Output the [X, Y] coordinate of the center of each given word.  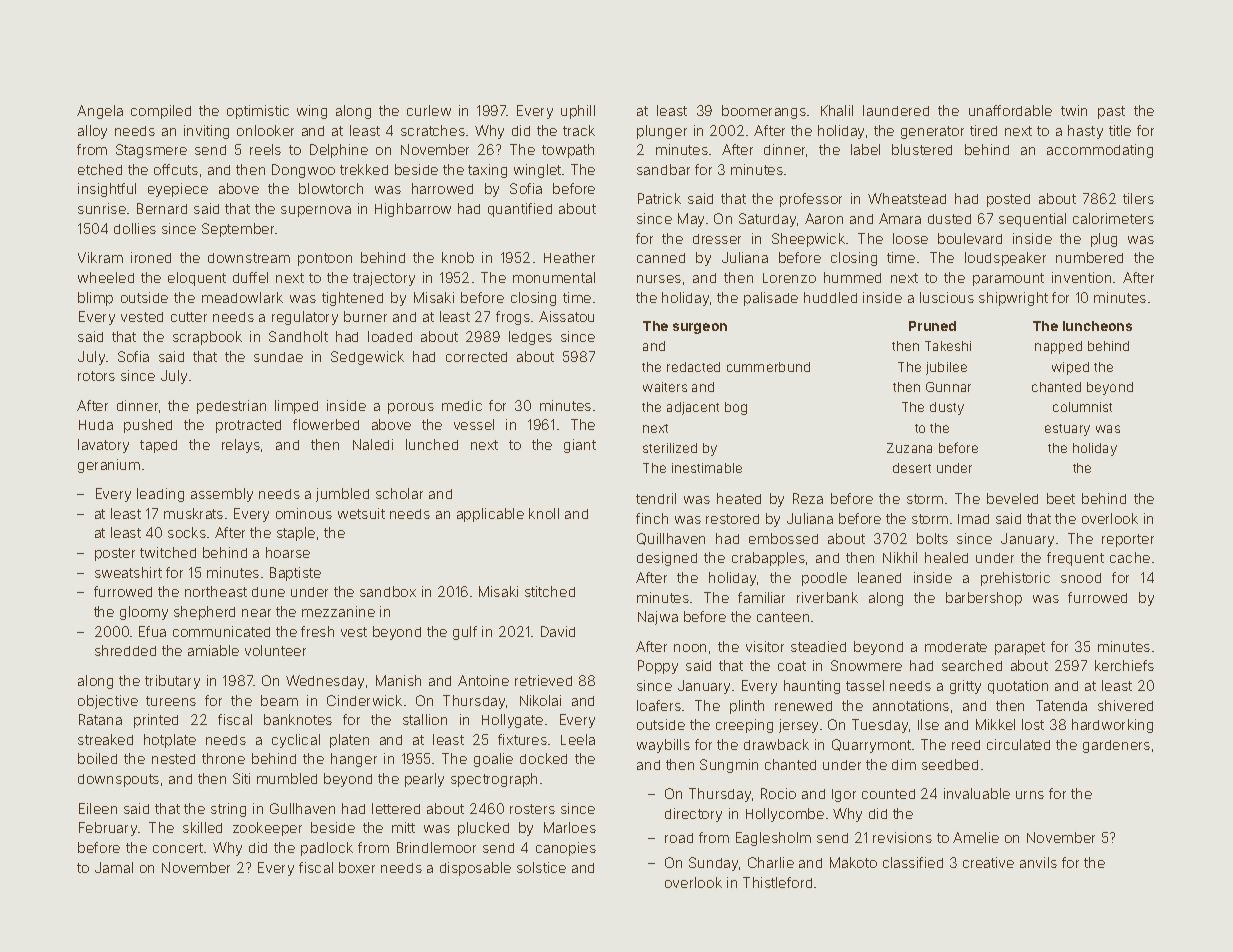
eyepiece [178, 190]
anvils [1038, 862]
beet [1061, 498]
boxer [357, 867]
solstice [541, 867]
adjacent [693, 408]
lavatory [103, 446]
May [691, 220]
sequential [1032, 220]
